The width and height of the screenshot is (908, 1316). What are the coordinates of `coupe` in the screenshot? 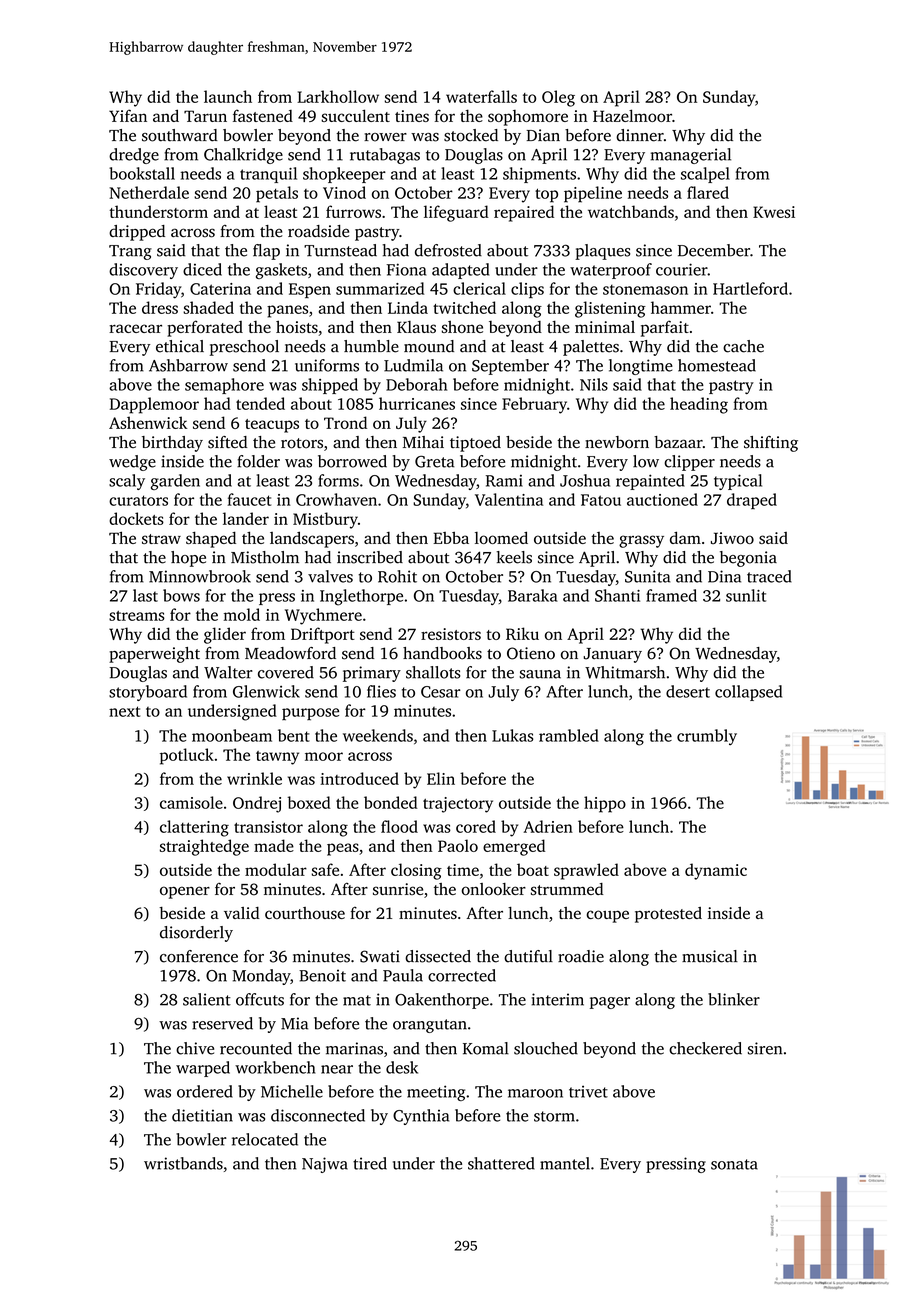 It's located at (608, 916).
